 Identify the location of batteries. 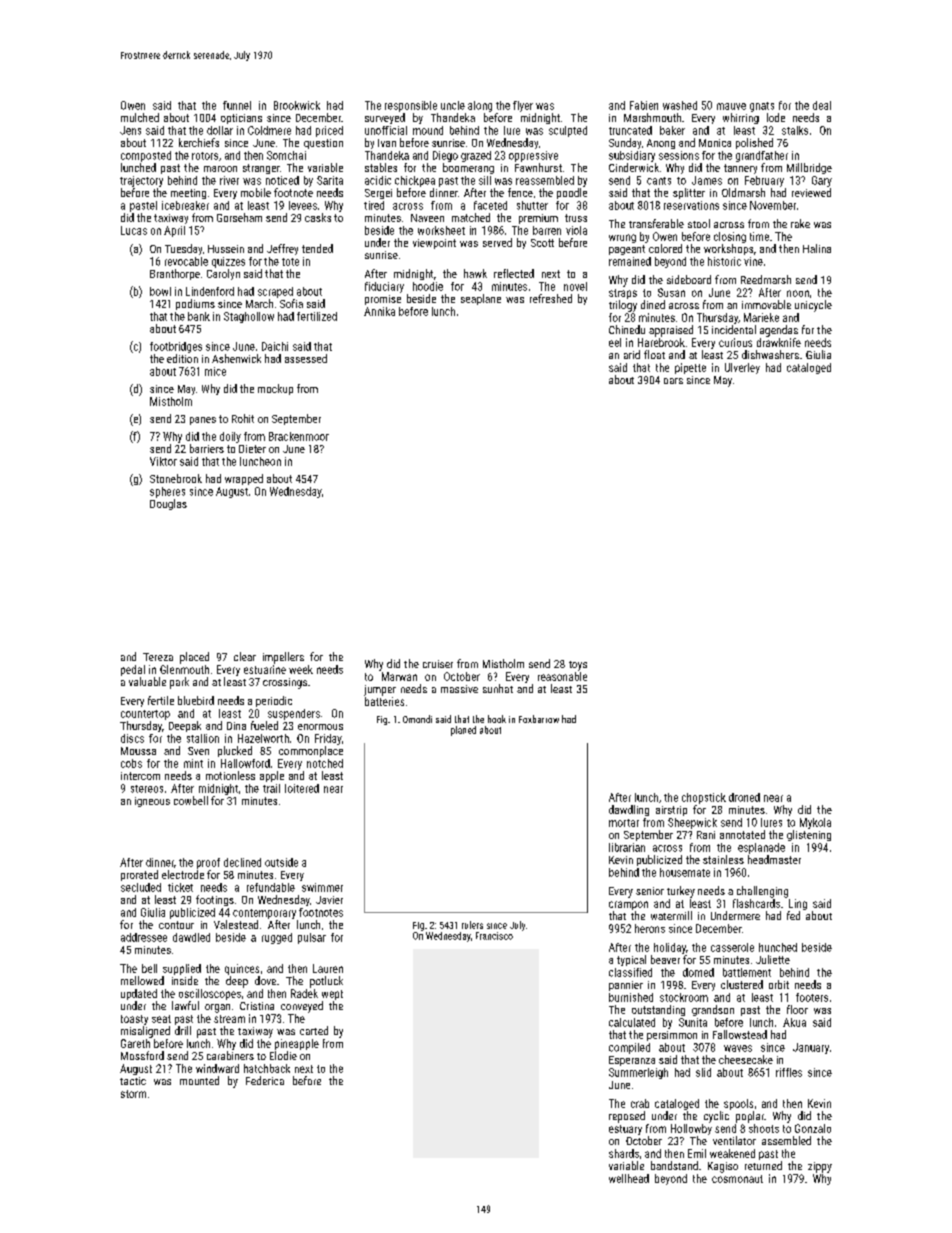
(384, 701).
